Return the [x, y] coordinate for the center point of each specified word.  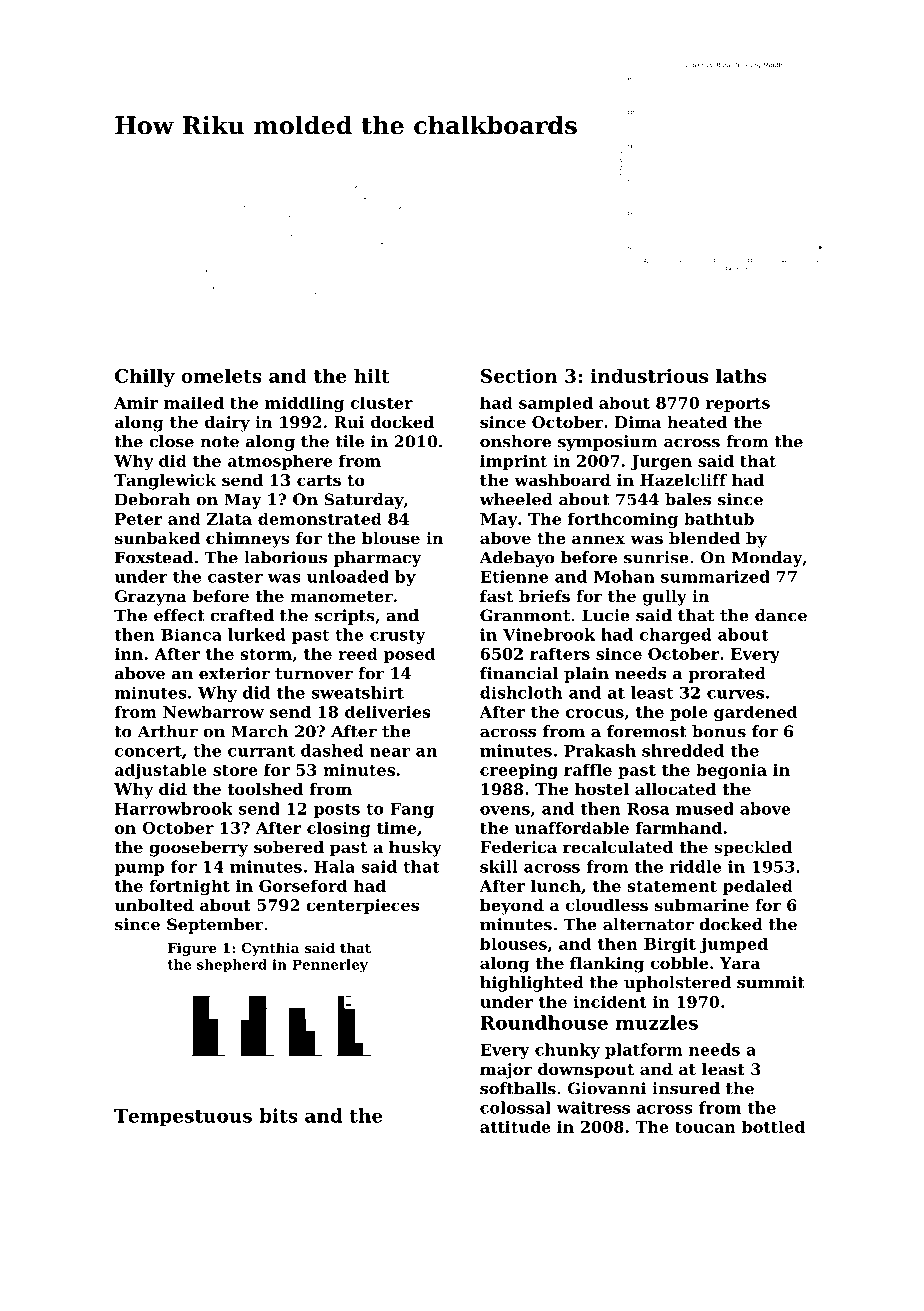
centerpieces [362, 907]
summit [771, 982]
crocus [595, 713]
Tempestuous [183, 1117]
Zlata [229, 518]
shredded [683, 750]
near [390, 752]
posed [409, 655]
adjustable [161, 771]
